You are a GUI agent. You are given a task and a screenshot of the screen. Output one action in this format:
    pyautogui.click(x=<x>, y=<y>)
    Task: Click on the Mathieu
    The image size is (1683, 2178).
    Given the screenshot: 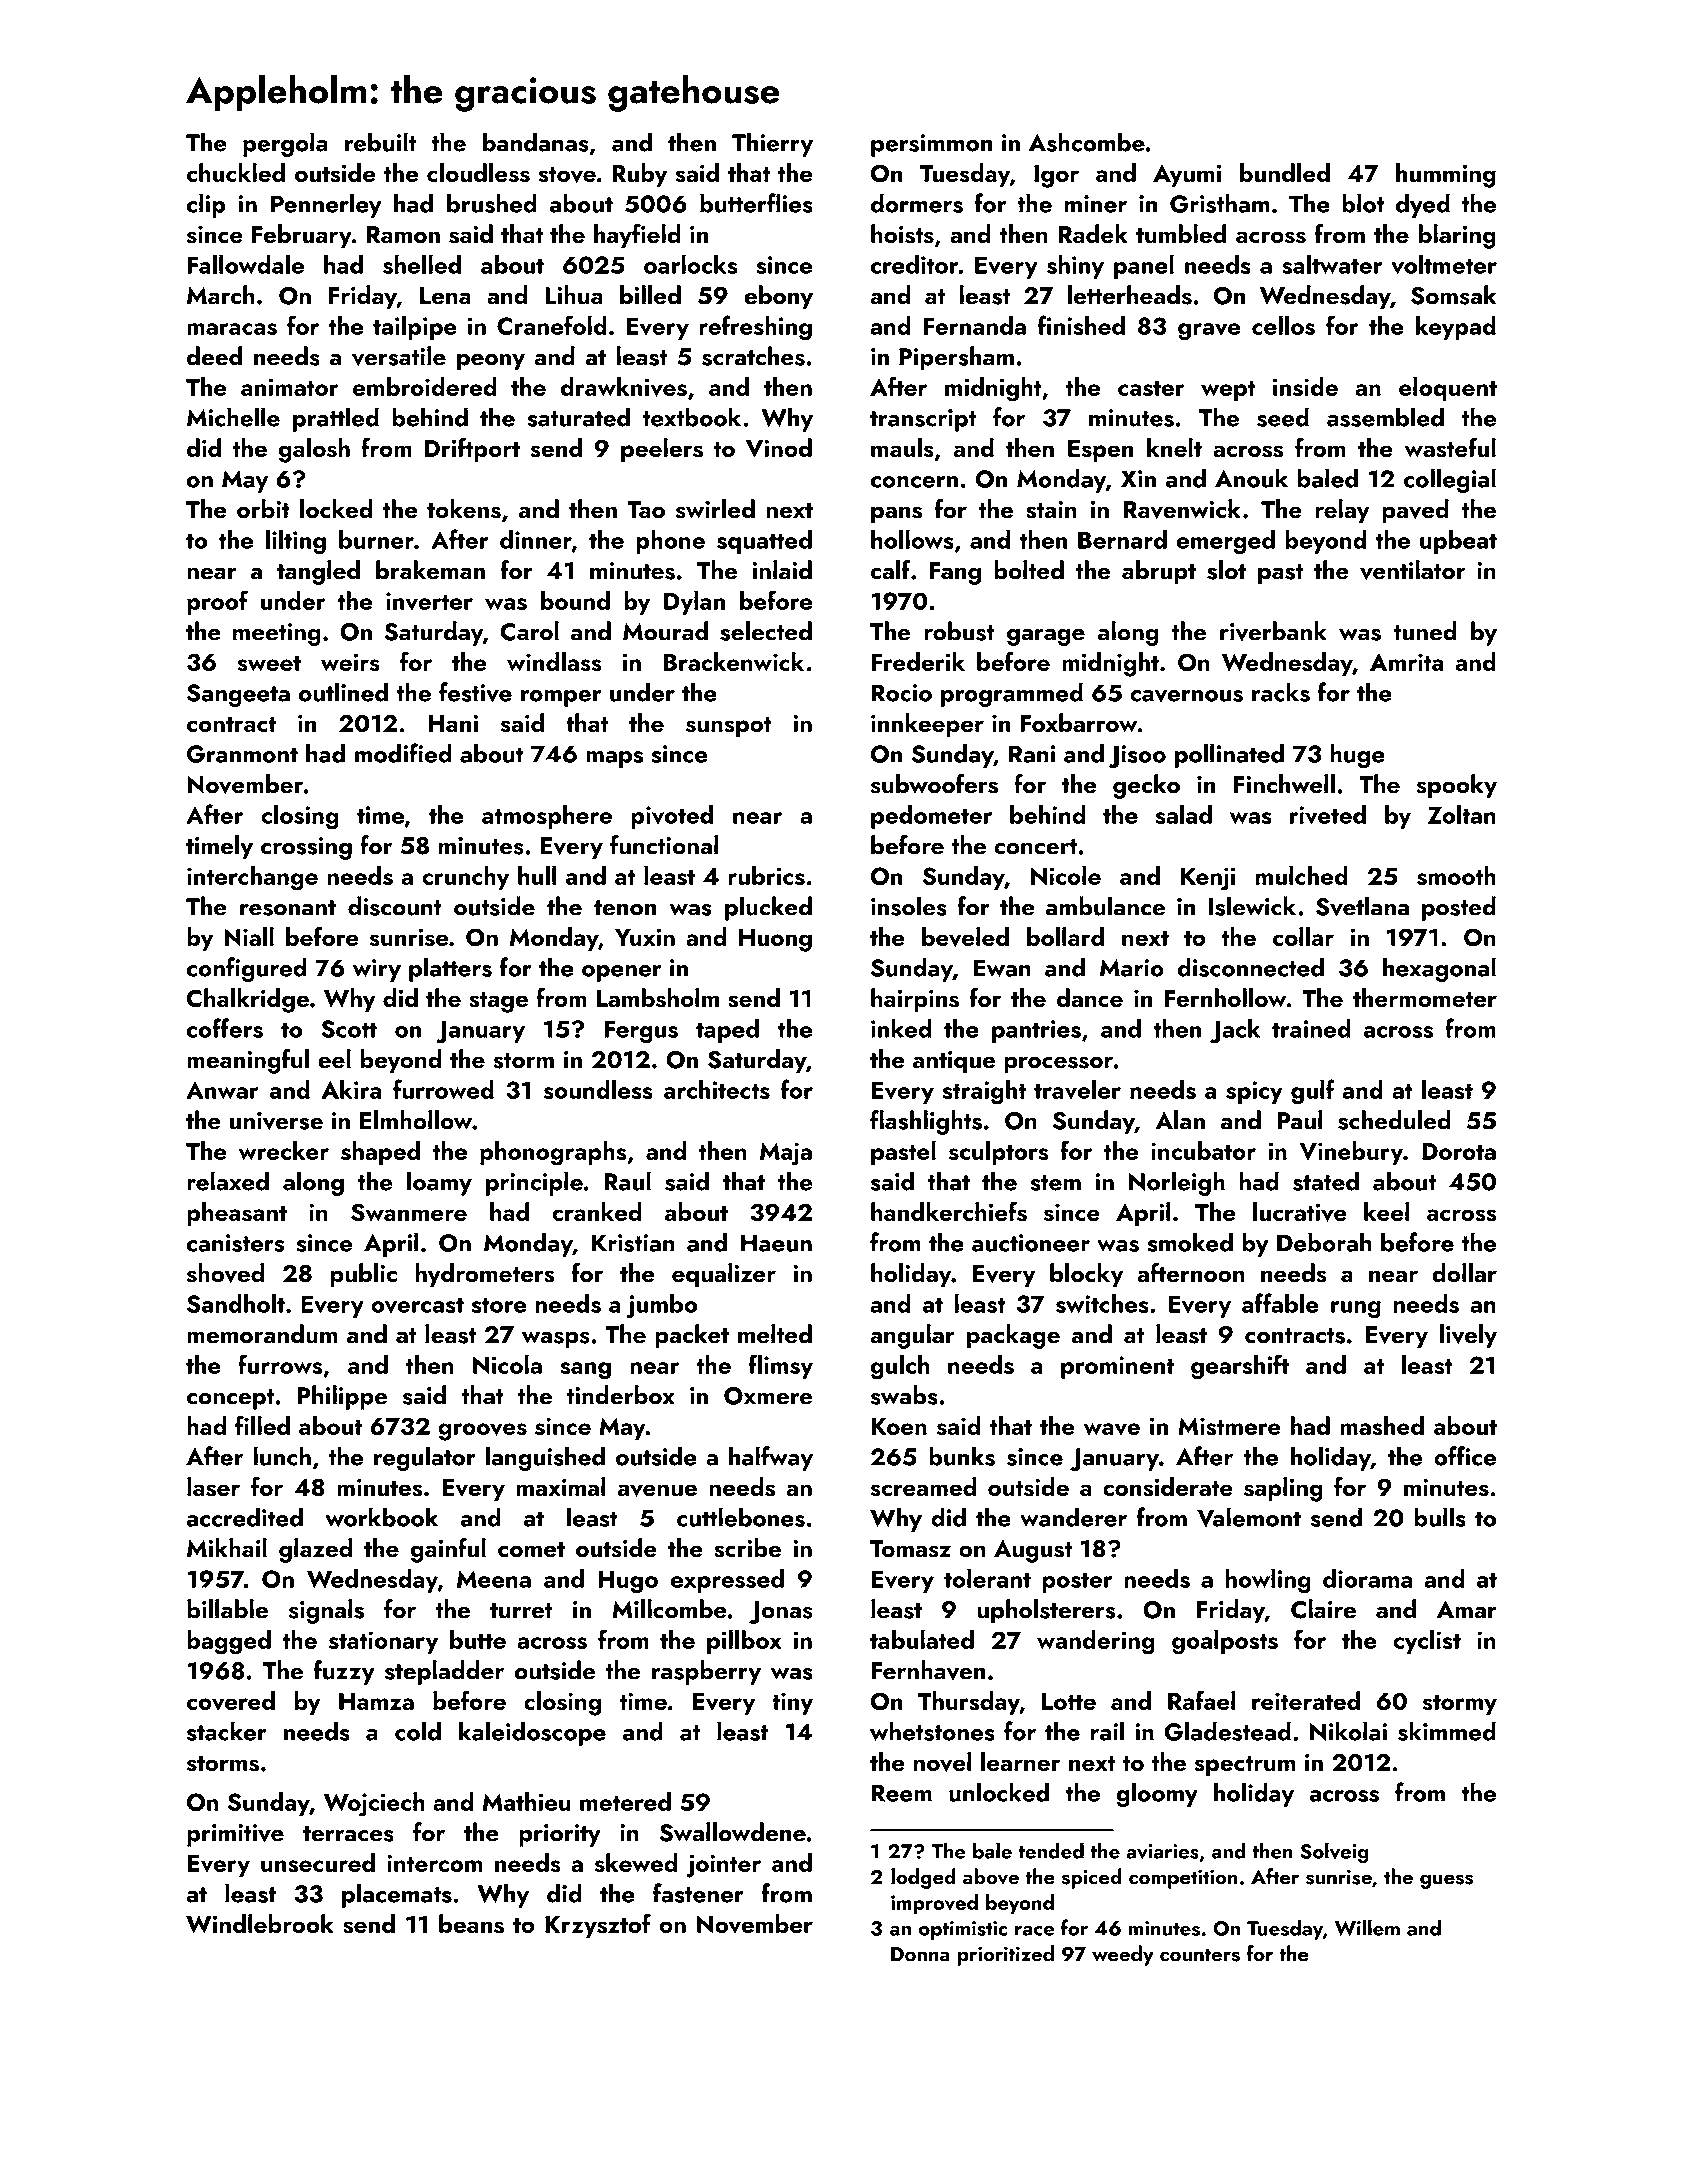 What is the action you would take?
    pyautogui.click(x=527, y=1801)
